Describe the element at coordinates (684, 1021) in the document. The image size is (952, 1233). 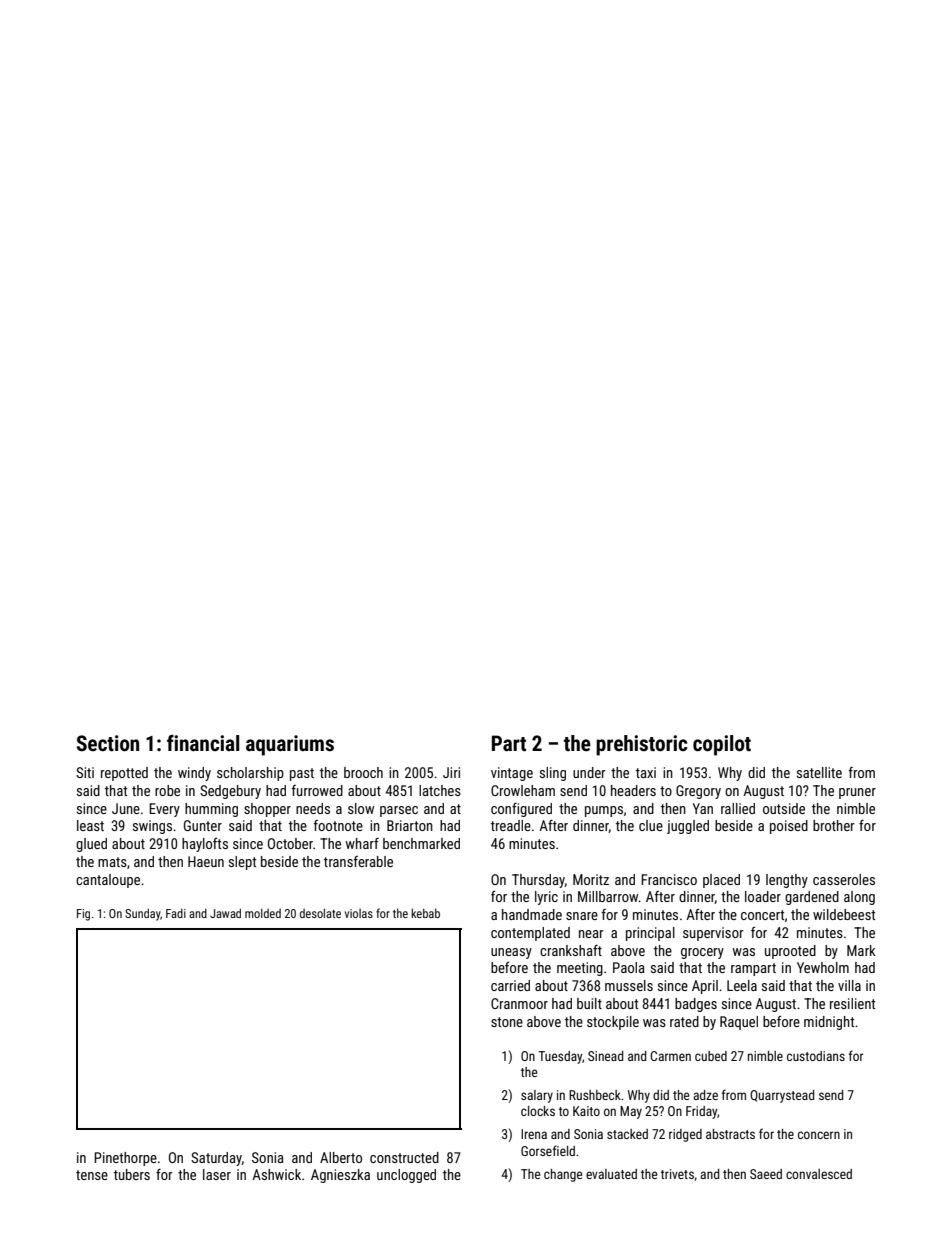
I see `rated` at that location.
